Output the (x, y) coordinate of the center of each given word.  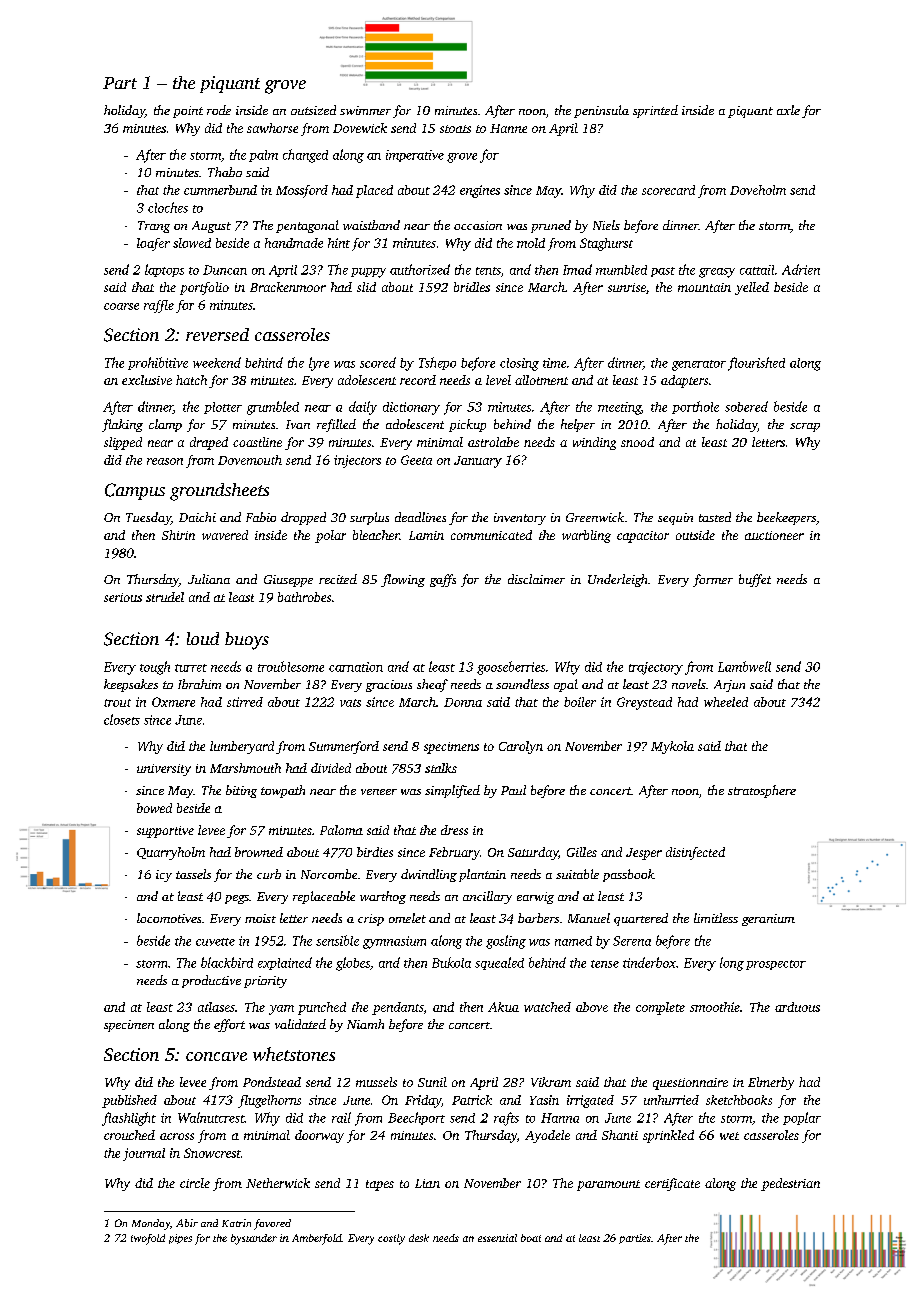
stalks (441, 768)
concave (216, 1056)
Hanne (508, 128)
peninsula (601, 111)
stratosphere (762, 791)
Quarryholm (171, 853)
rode (219, 110)
